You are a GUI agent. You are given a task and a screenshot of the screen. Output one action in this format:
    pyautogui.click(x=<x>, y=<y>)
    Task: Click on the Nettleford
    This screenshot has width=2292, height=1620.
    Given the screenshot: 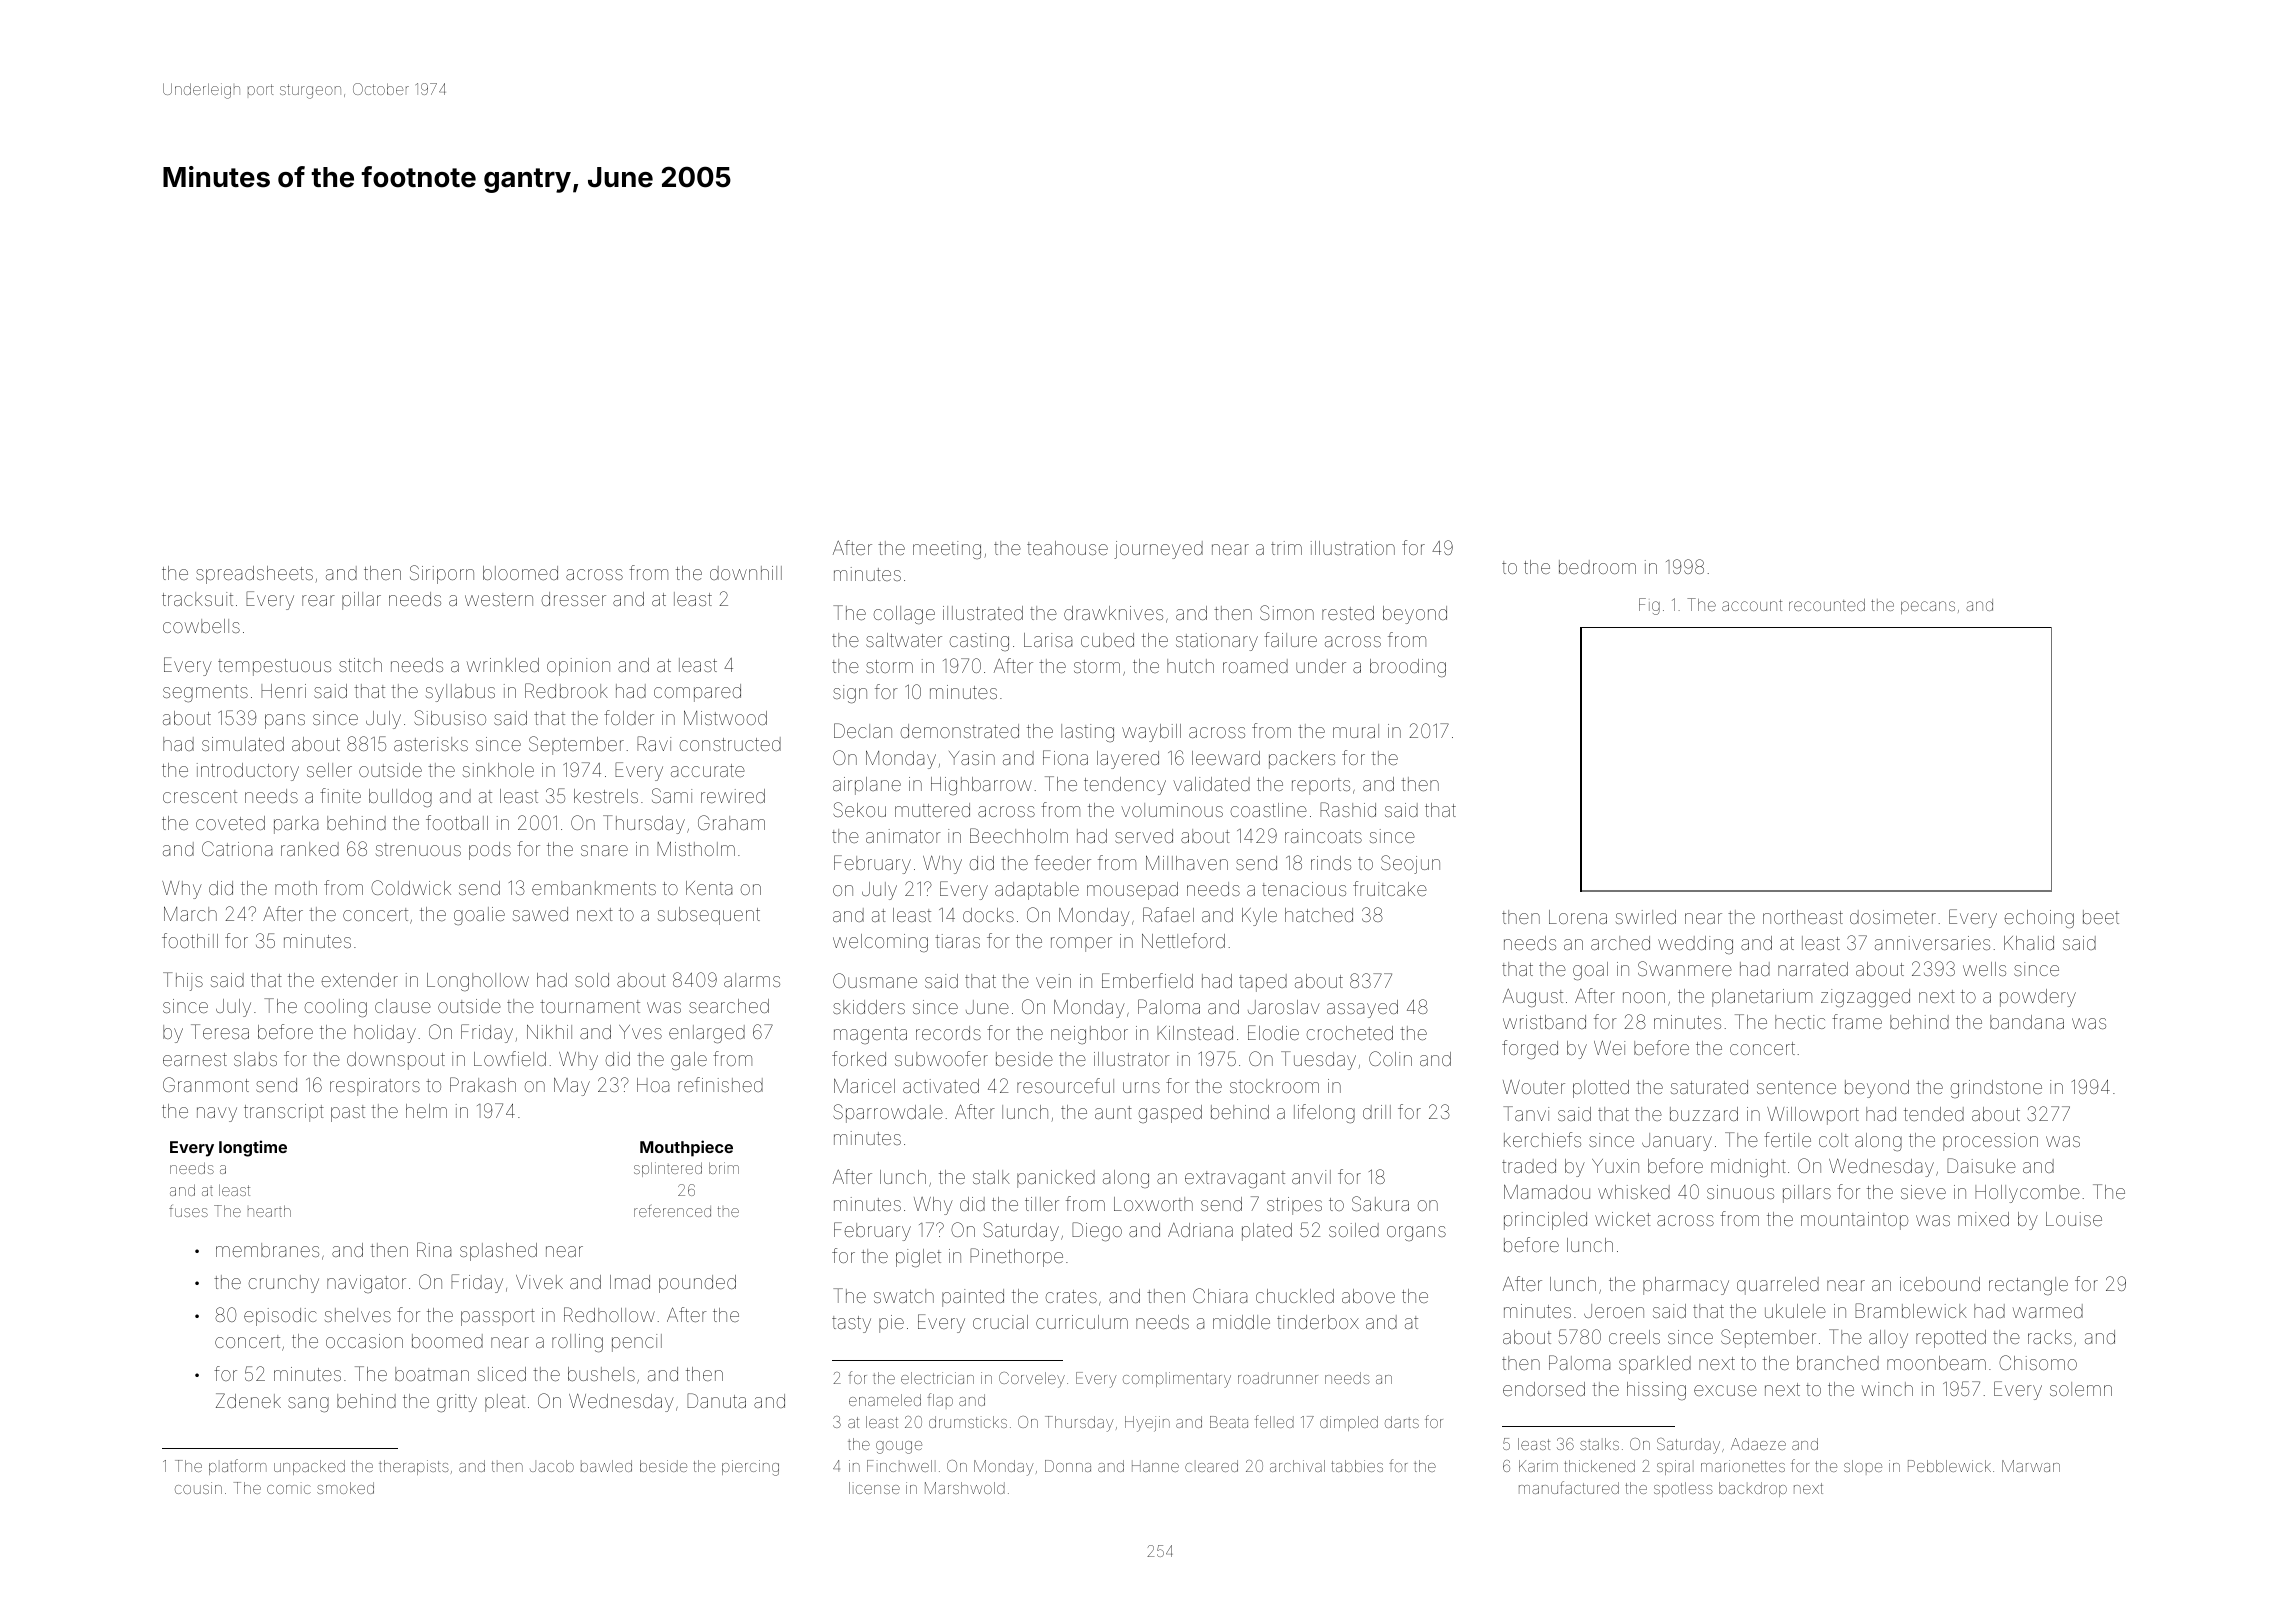 What is the action you would take?
    pyautogui.click(x=1183, y=940)
